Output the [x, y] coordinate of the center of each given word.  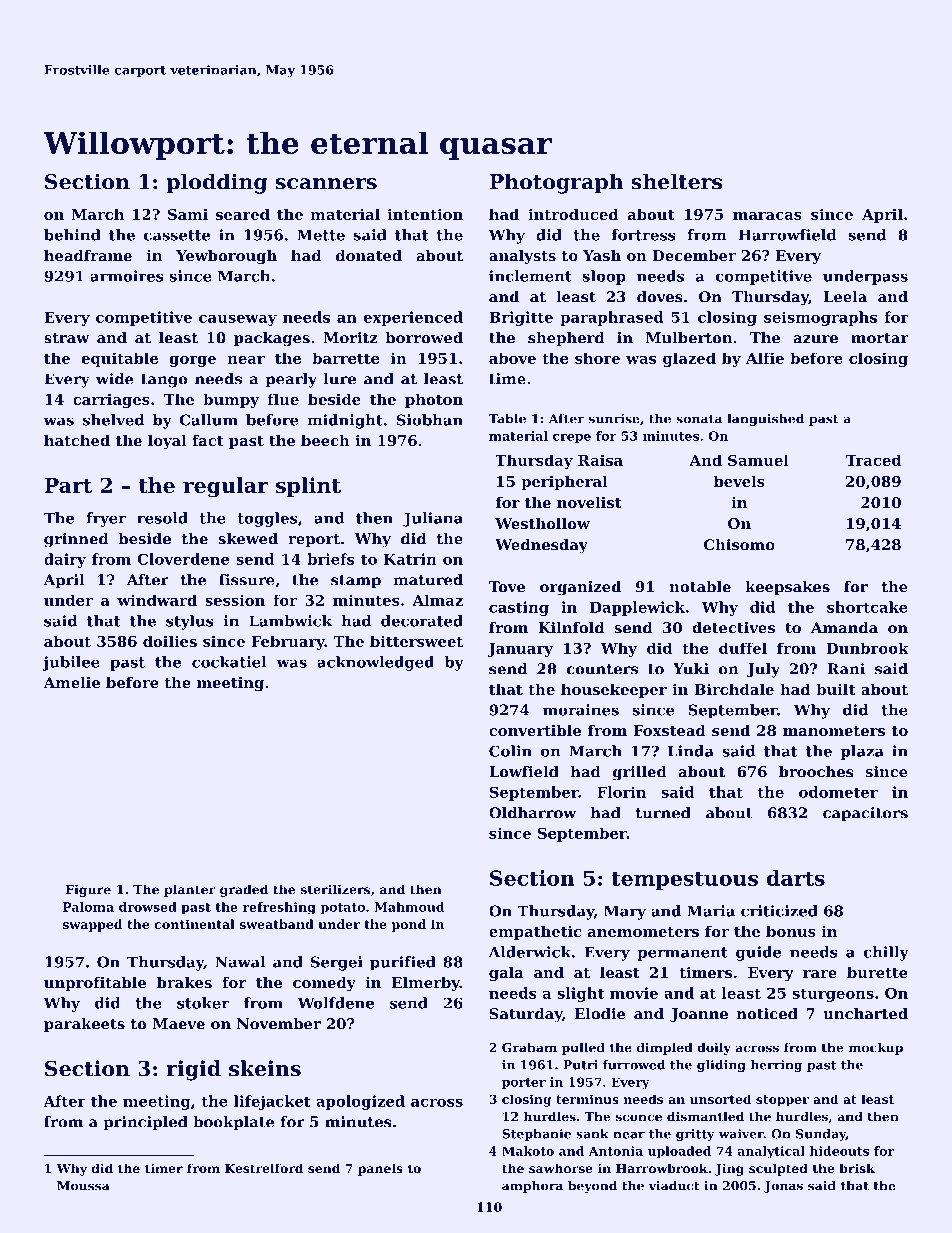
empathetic [535, 932]
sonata [699, 419]
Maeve [179, 1024]
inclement [530, 276]
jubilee [71, 663]
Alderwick [530, 952]
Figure [88, 890]
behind [72, 235]
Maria [711, 911]
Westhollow [542, 523]
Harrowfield [787, 235]
